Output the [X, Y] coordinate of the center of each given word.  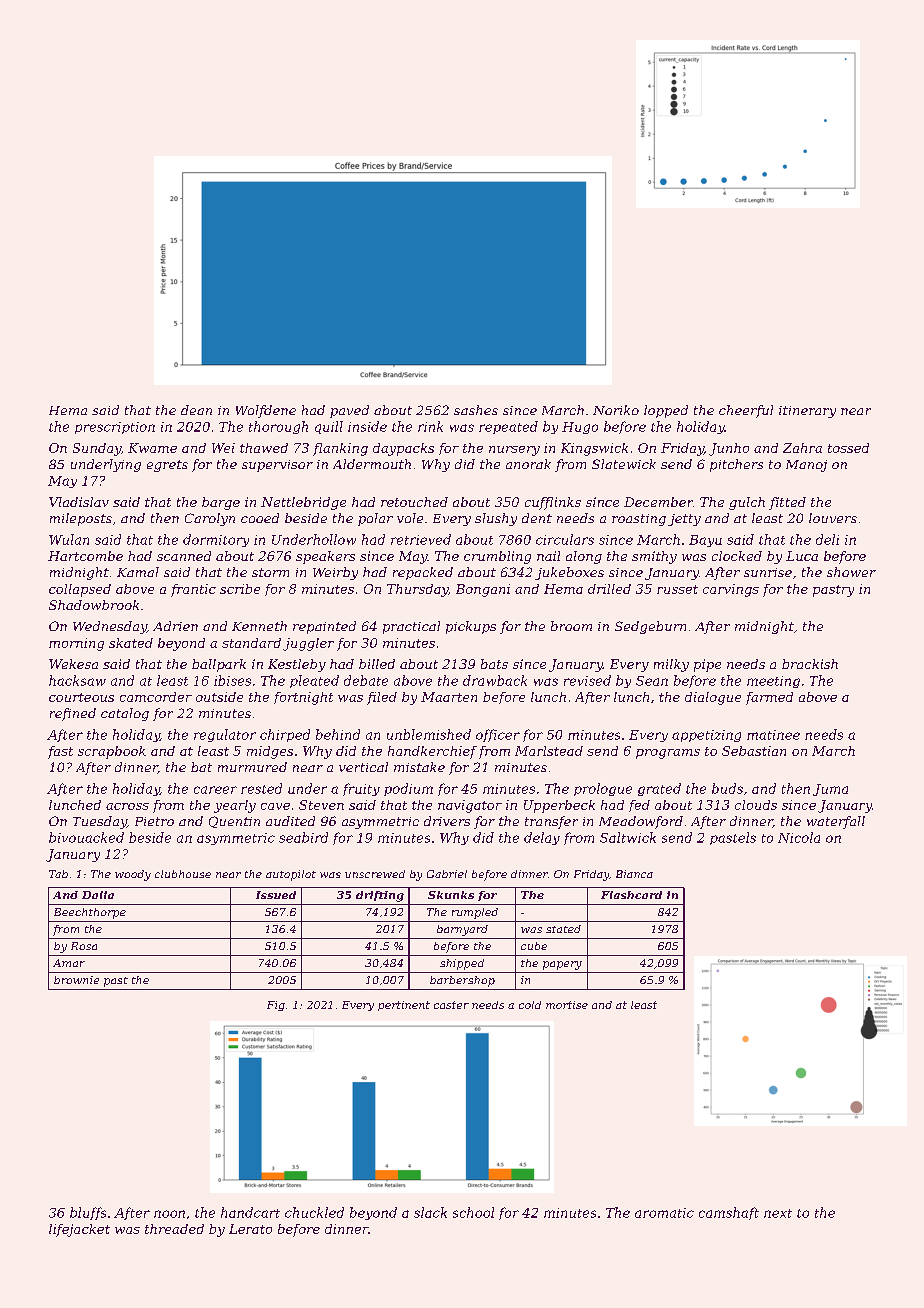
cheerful [746, 411]
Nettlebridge [303, 503]
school [473, 1212]
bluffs [88, 1213]
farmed [769, 698]
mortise [567, 1005]
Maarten [449, 697]
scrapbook [112, 752]
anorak [528, 464]
